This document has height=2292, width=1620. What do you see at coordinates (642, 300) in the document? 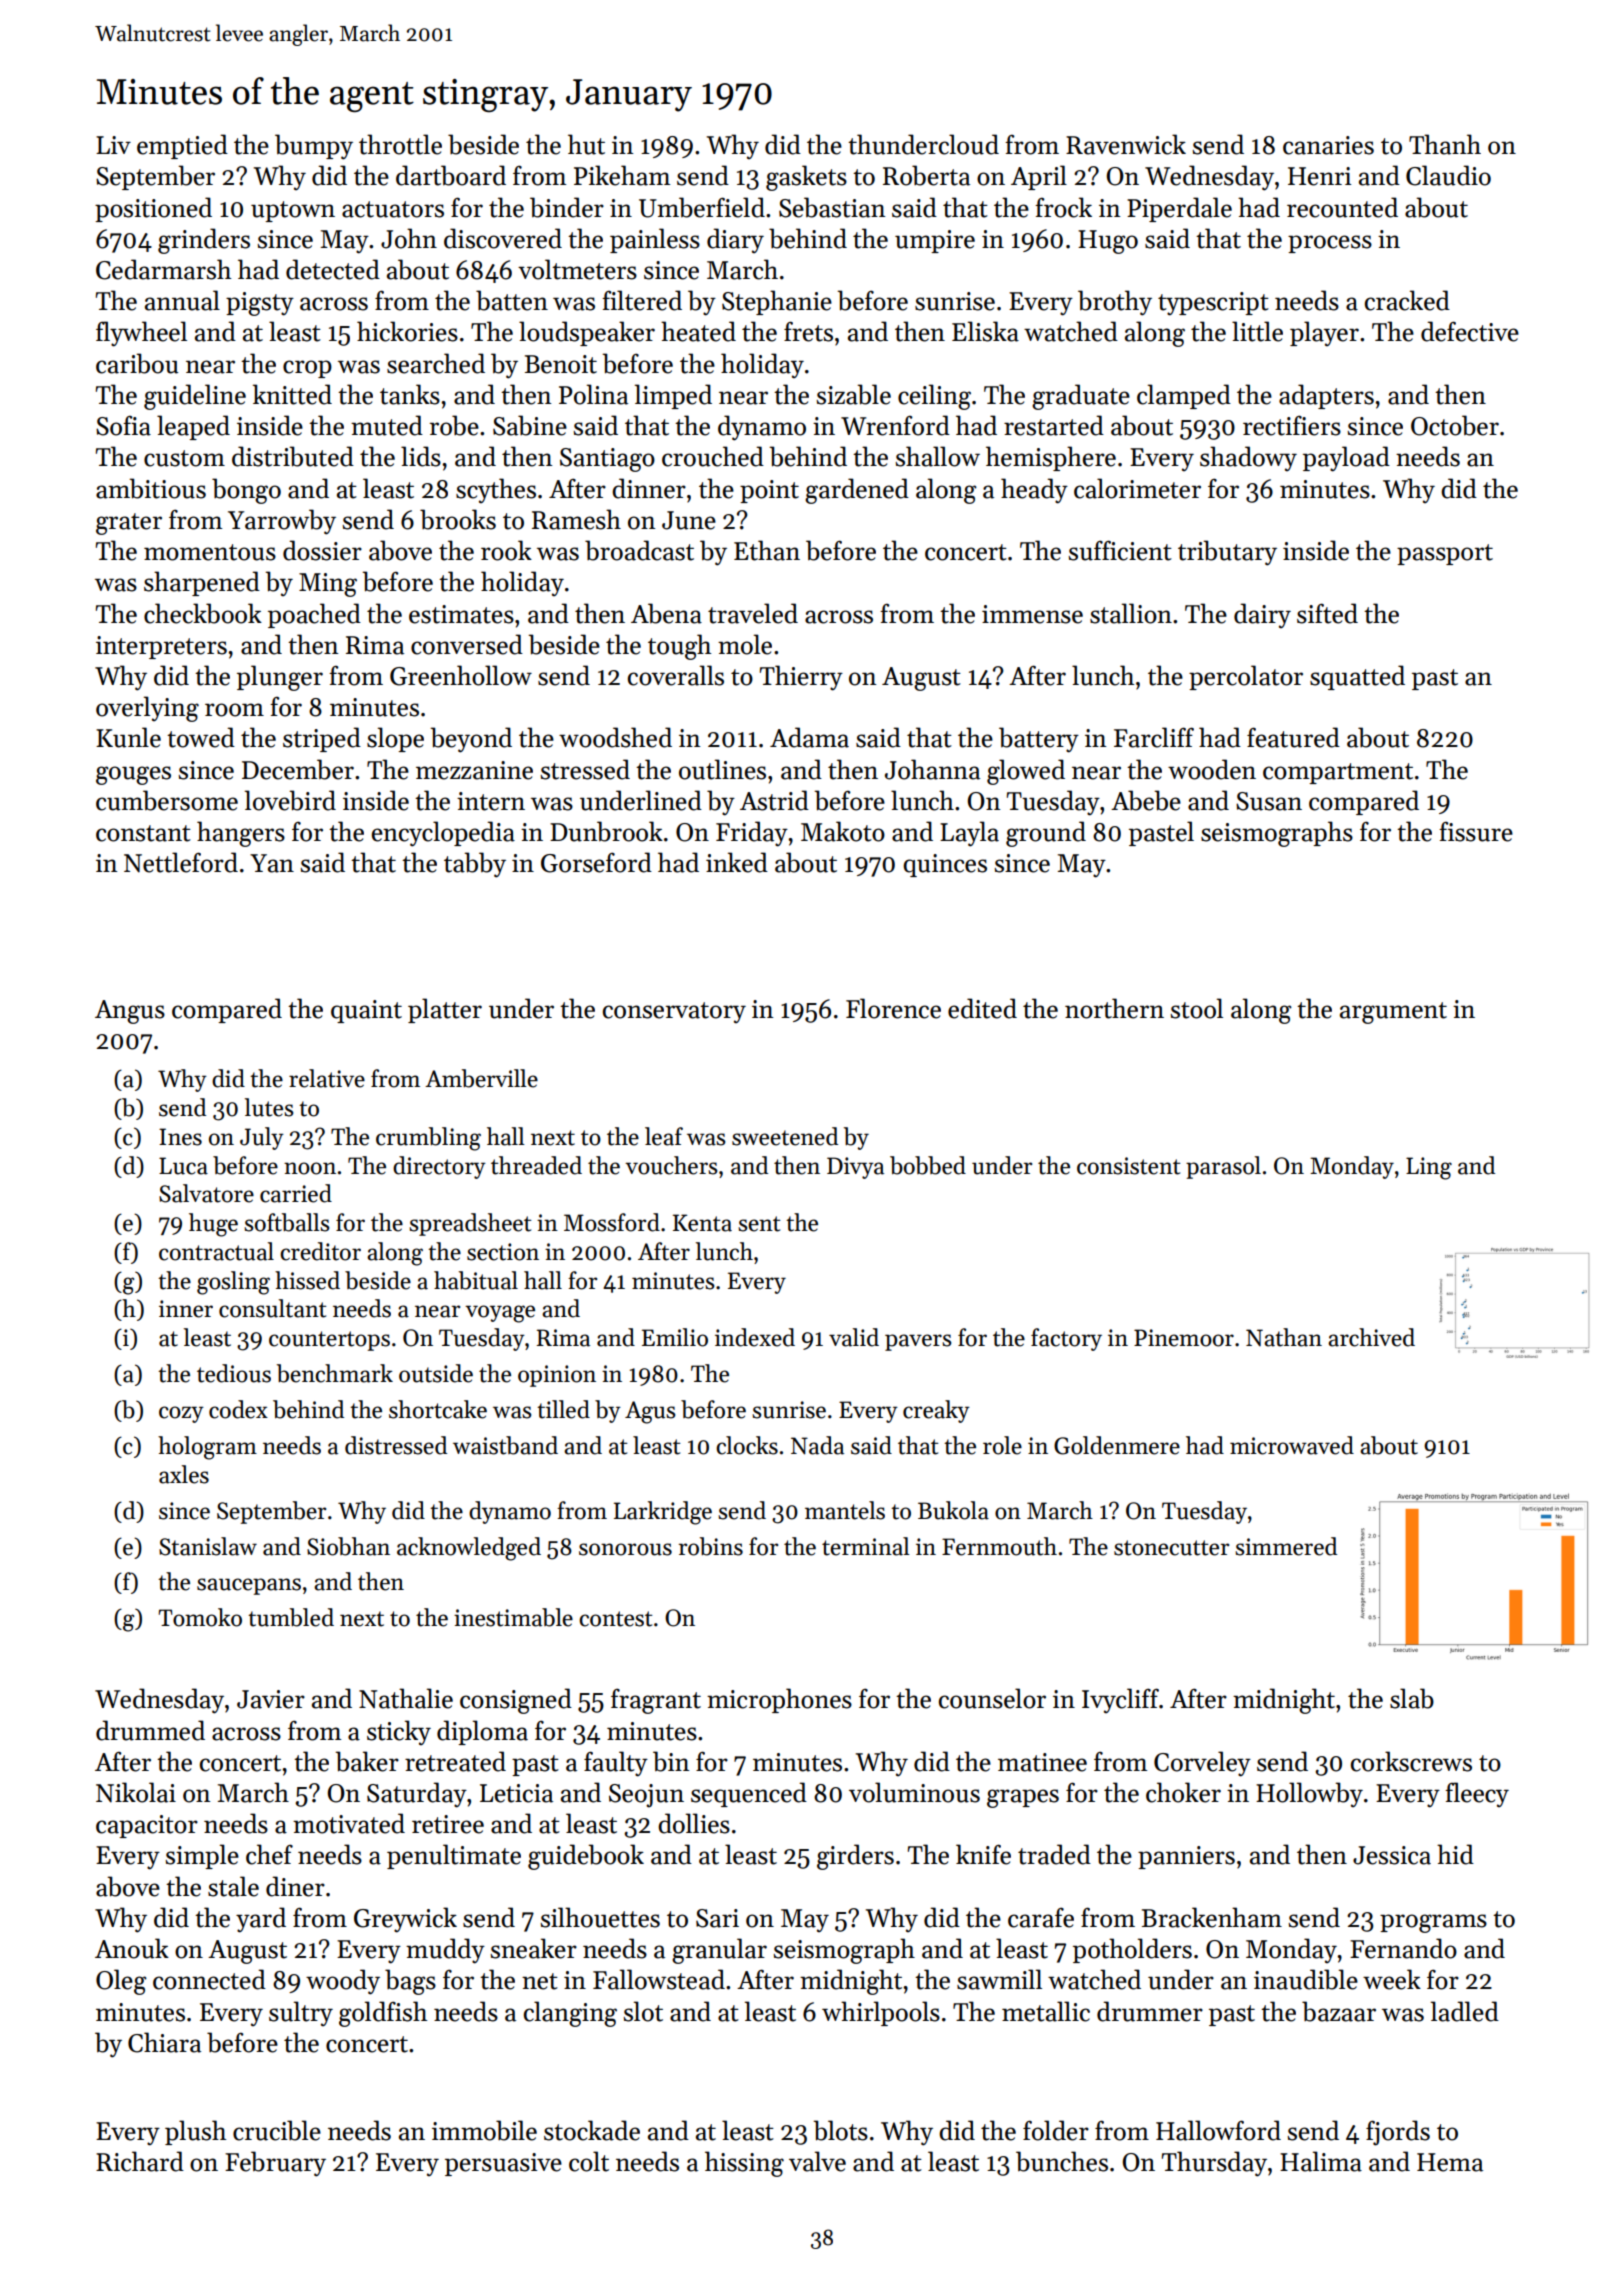
I see `filtered` at bounding box center [642, 300].
